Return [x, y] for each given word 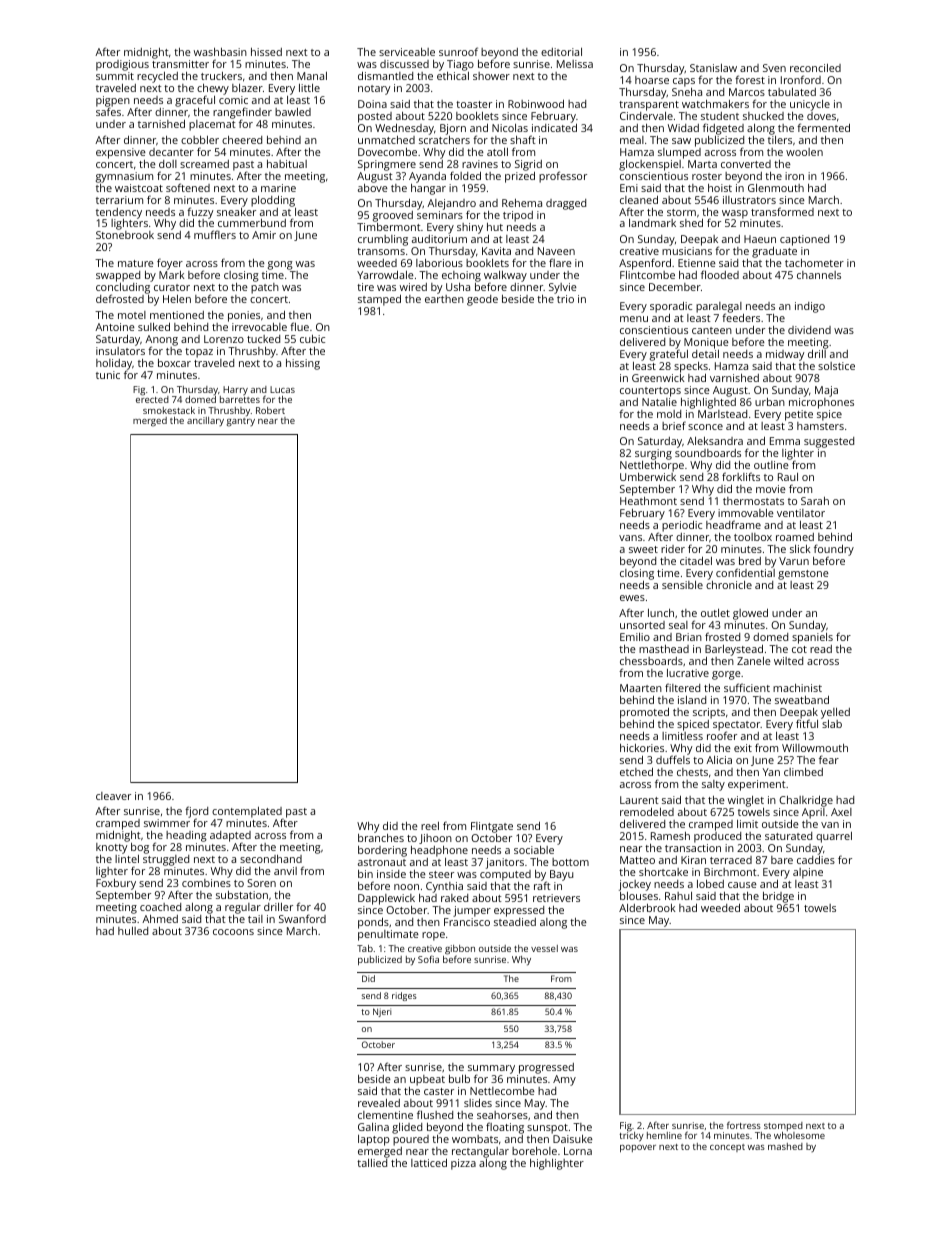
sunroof [458, 51]
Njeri [382, 1012]
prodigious [122, 65]
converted [746, 164]
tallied [372, 1163]
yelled [835, 713]
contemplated [247, 813]
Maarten [641, 688]
